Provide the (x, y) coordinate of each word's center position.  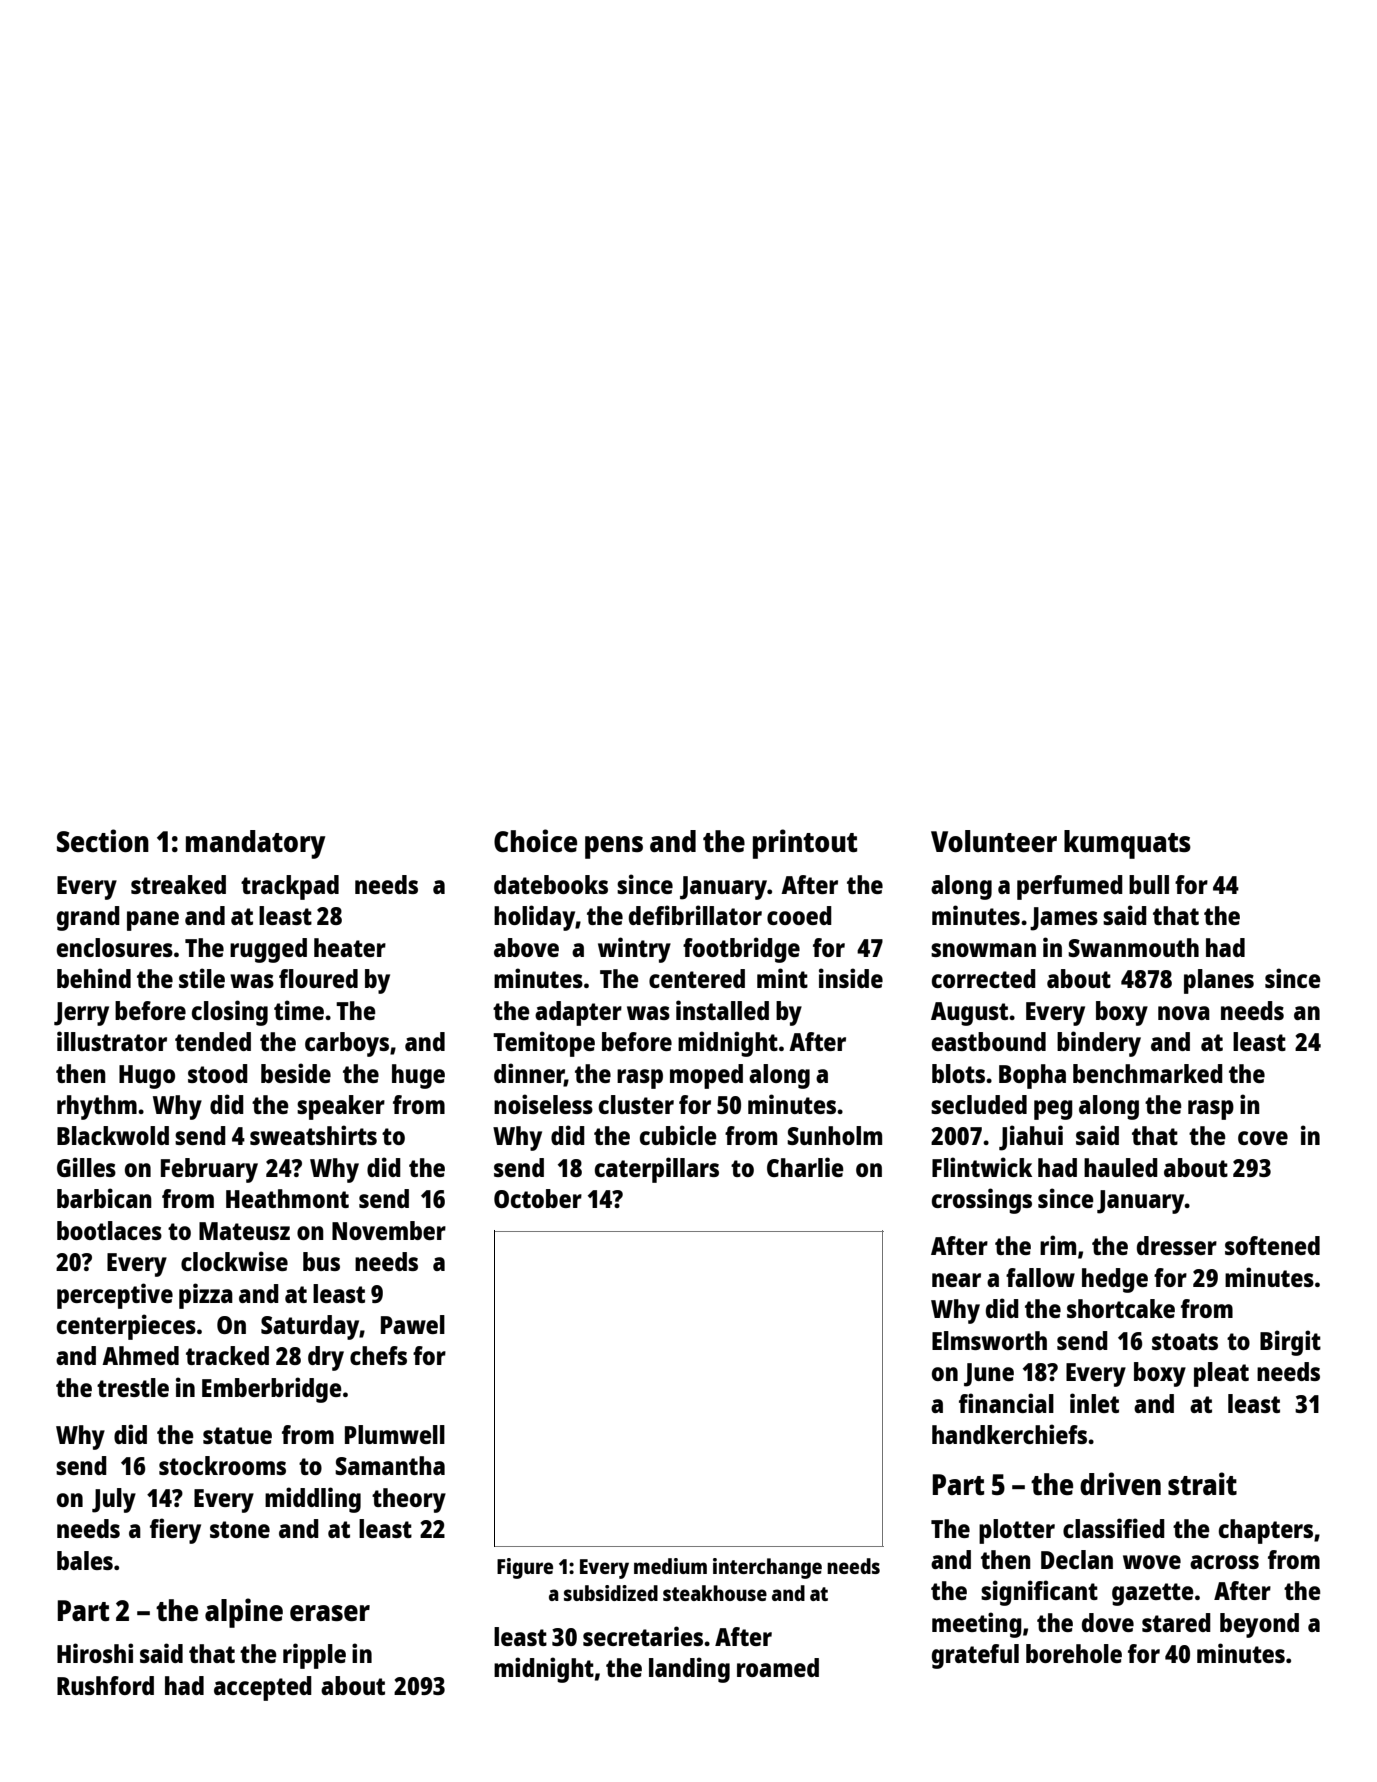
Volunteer (994, 841)
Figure (525, 1568)
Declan (1077, 1559)
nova (1184, 1013)
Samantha (390, 1465)
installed (722, 1010)
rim (1058, 1245)
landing (689, 1670)
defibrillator (695, 915)
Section (103, 840)
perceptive (115, 1296)
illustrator (112, 1041)
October (538, 1198)
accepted (263, 1688)
